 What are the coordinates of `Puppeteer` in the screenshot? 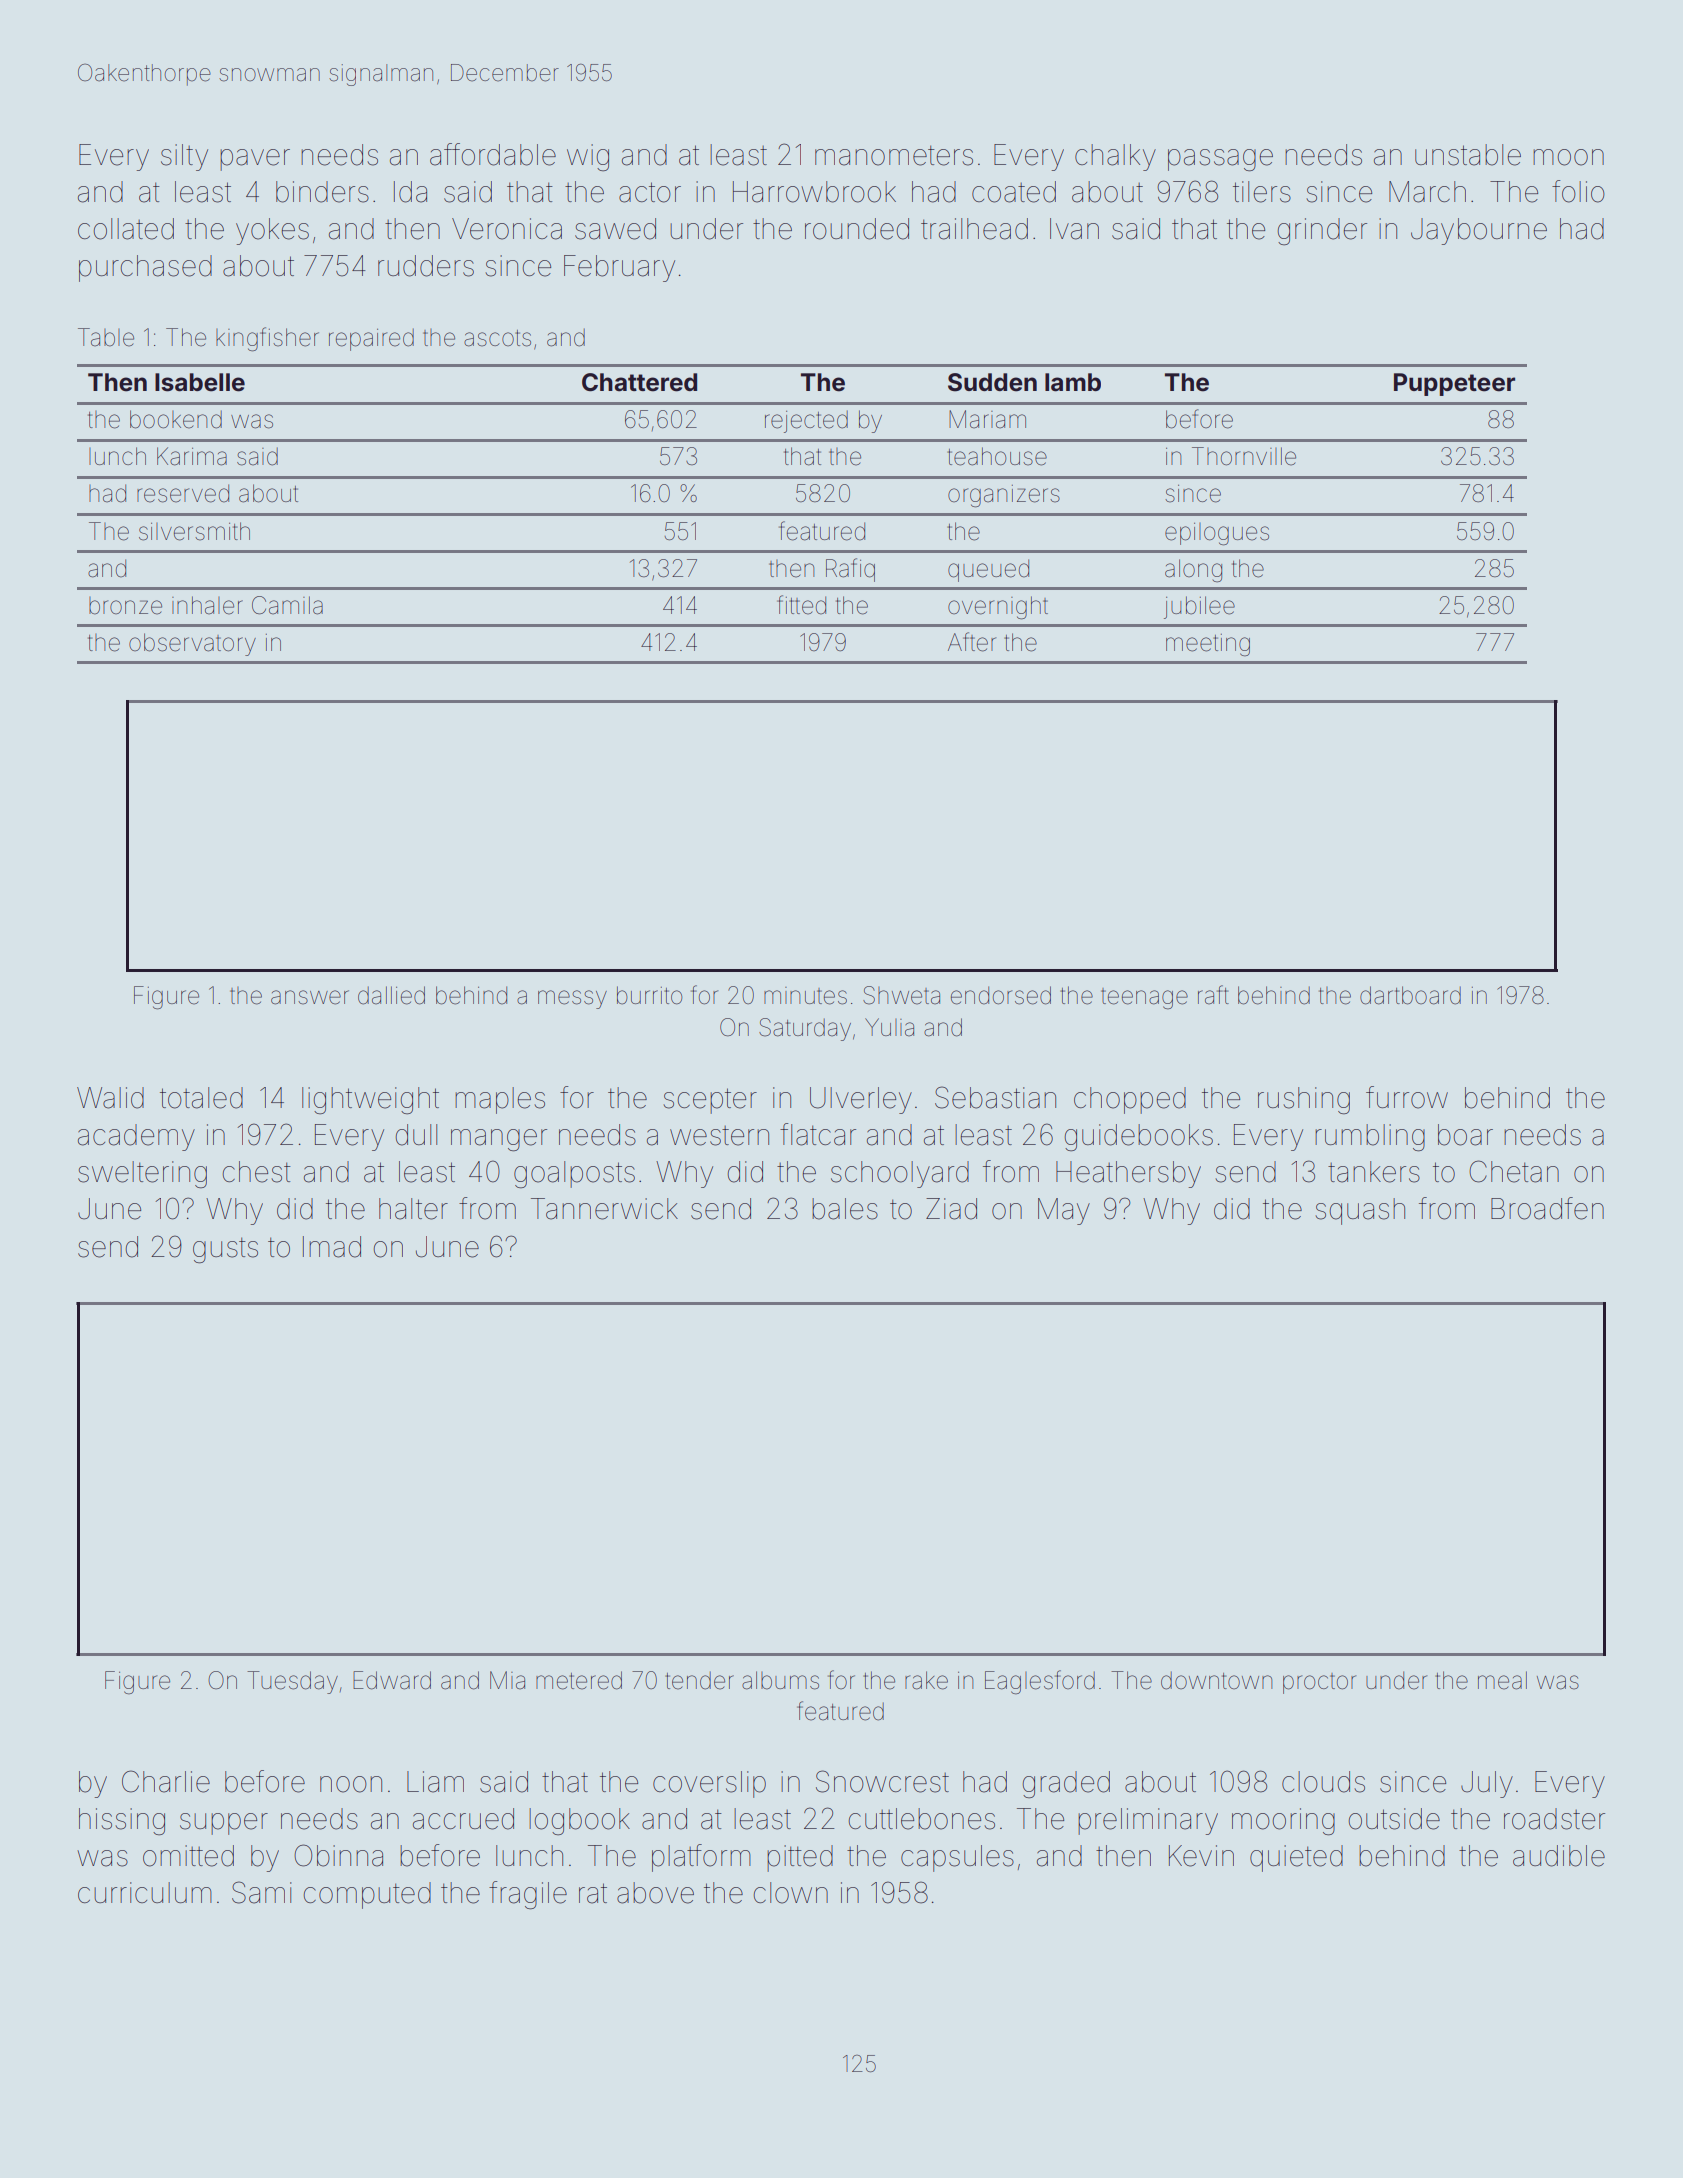 It's located at (1454, 384).
